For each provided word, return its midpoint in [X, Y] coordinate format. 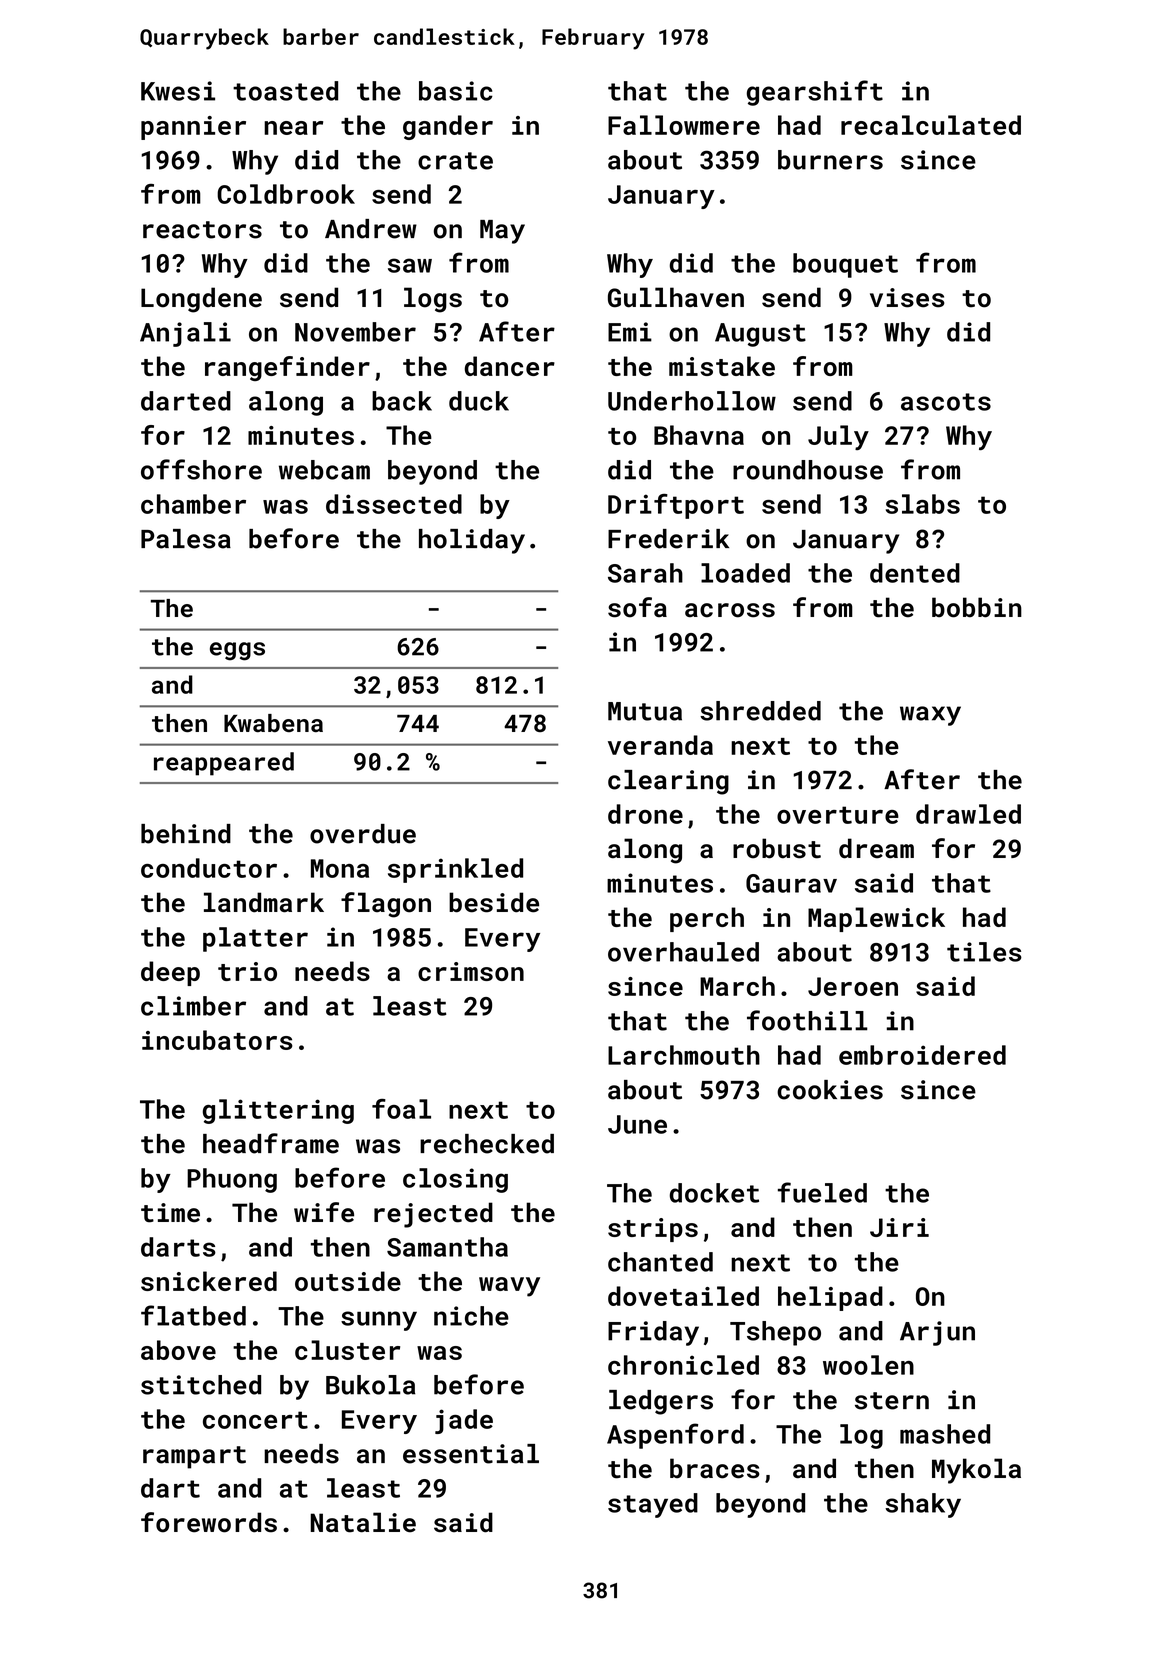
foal [401, 1109]
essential [471, 1454]
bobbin [977, 607]
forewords [209, 1522]
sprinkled [455, 870]
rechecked [487, 1144]
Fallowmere [684, 125]
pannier [193, 128]
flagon [386, 905]
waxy [930, 716]
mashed [945, 1434]
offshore [201, 469]
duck [479, 401]
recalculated [931, 125]
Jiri [899, 1227]
